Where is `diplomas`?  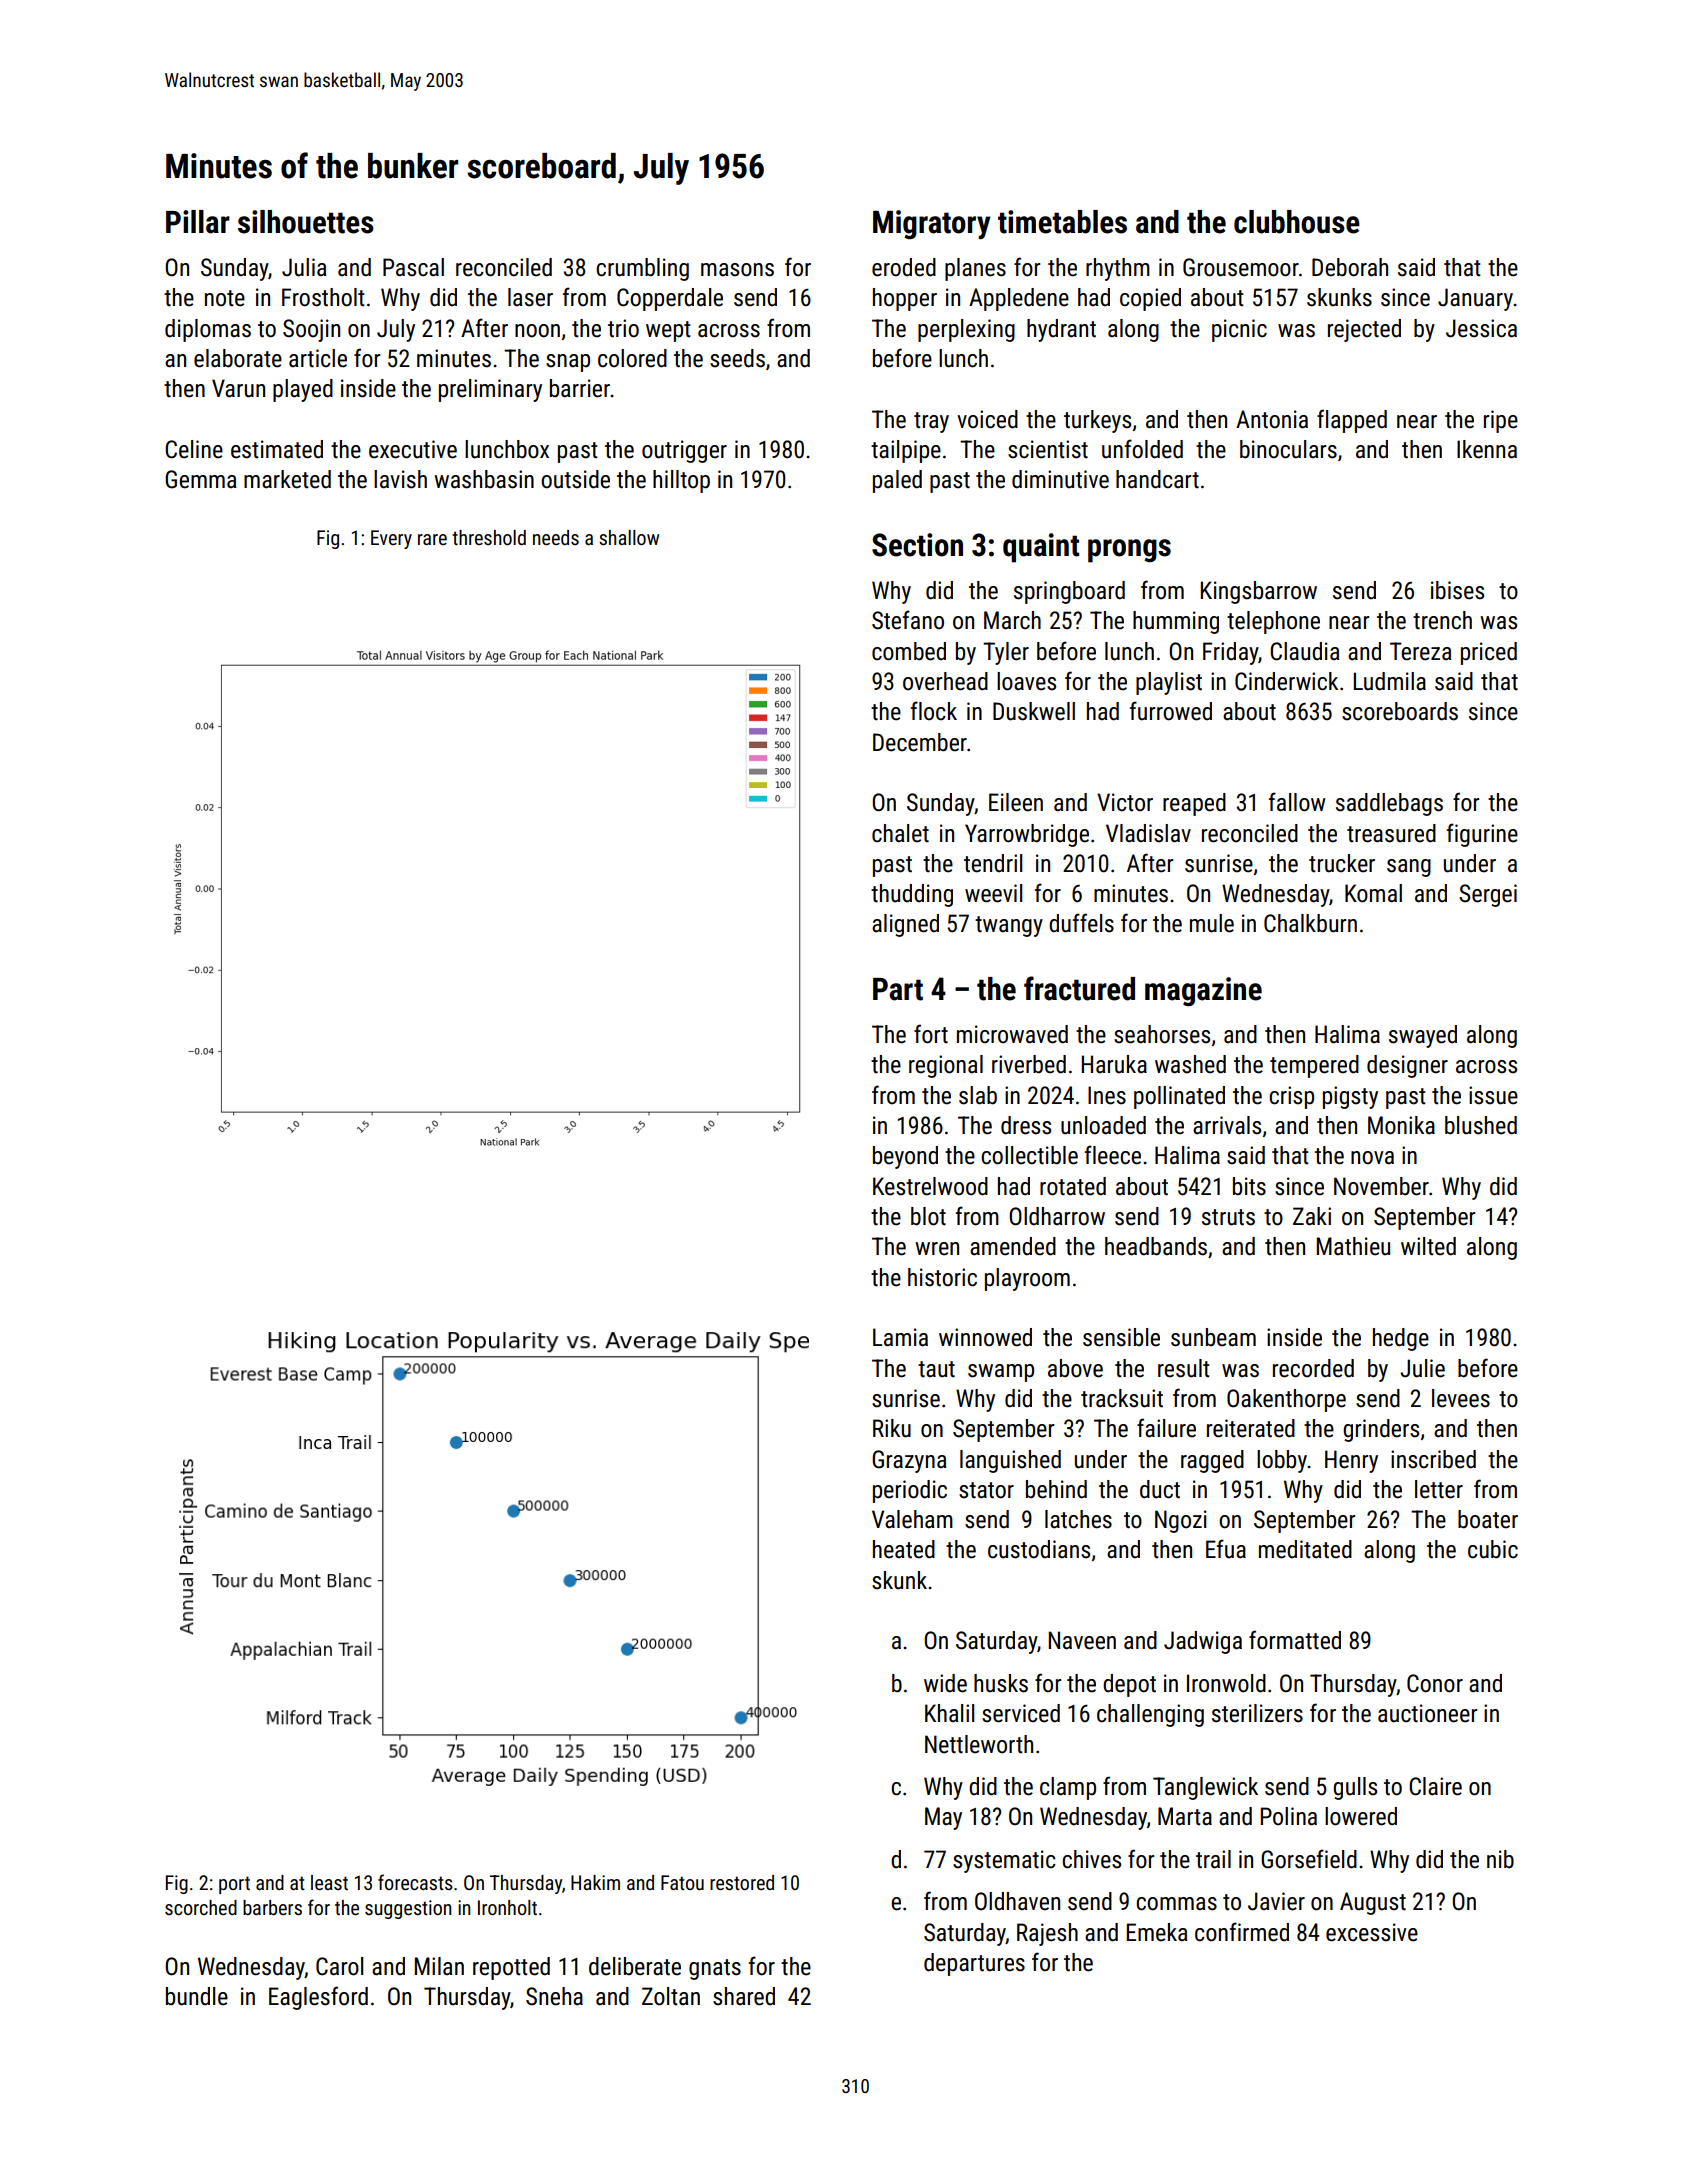
diplomas is located at coordinates (208, 330).
